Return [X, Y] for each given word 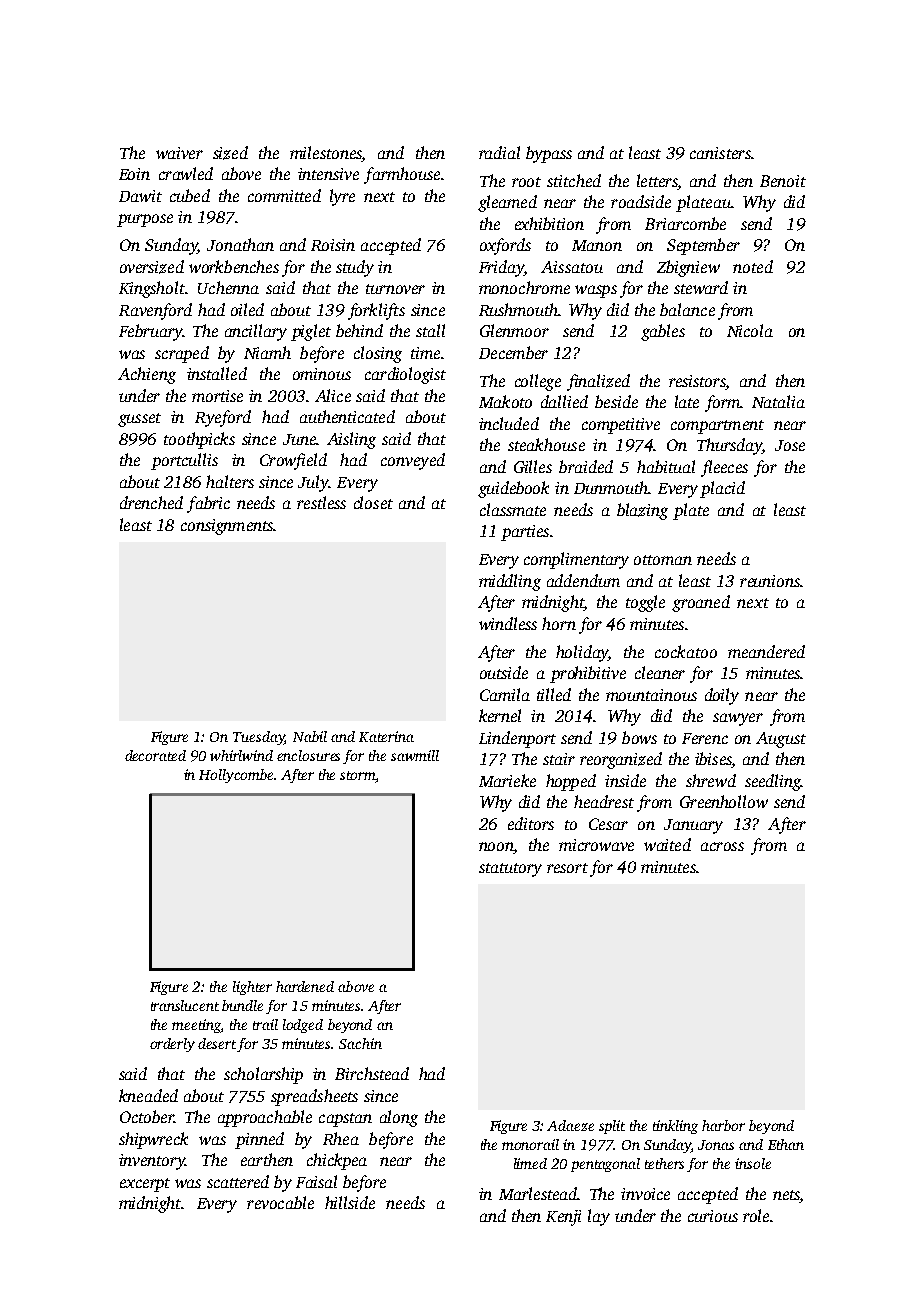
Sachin [360, 1043]
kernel [500, 715]
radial [499, 152]
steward [701, 287]
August [781, 740]
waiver [179, 153]
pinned [259, 1140]
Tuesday [259, 738]
